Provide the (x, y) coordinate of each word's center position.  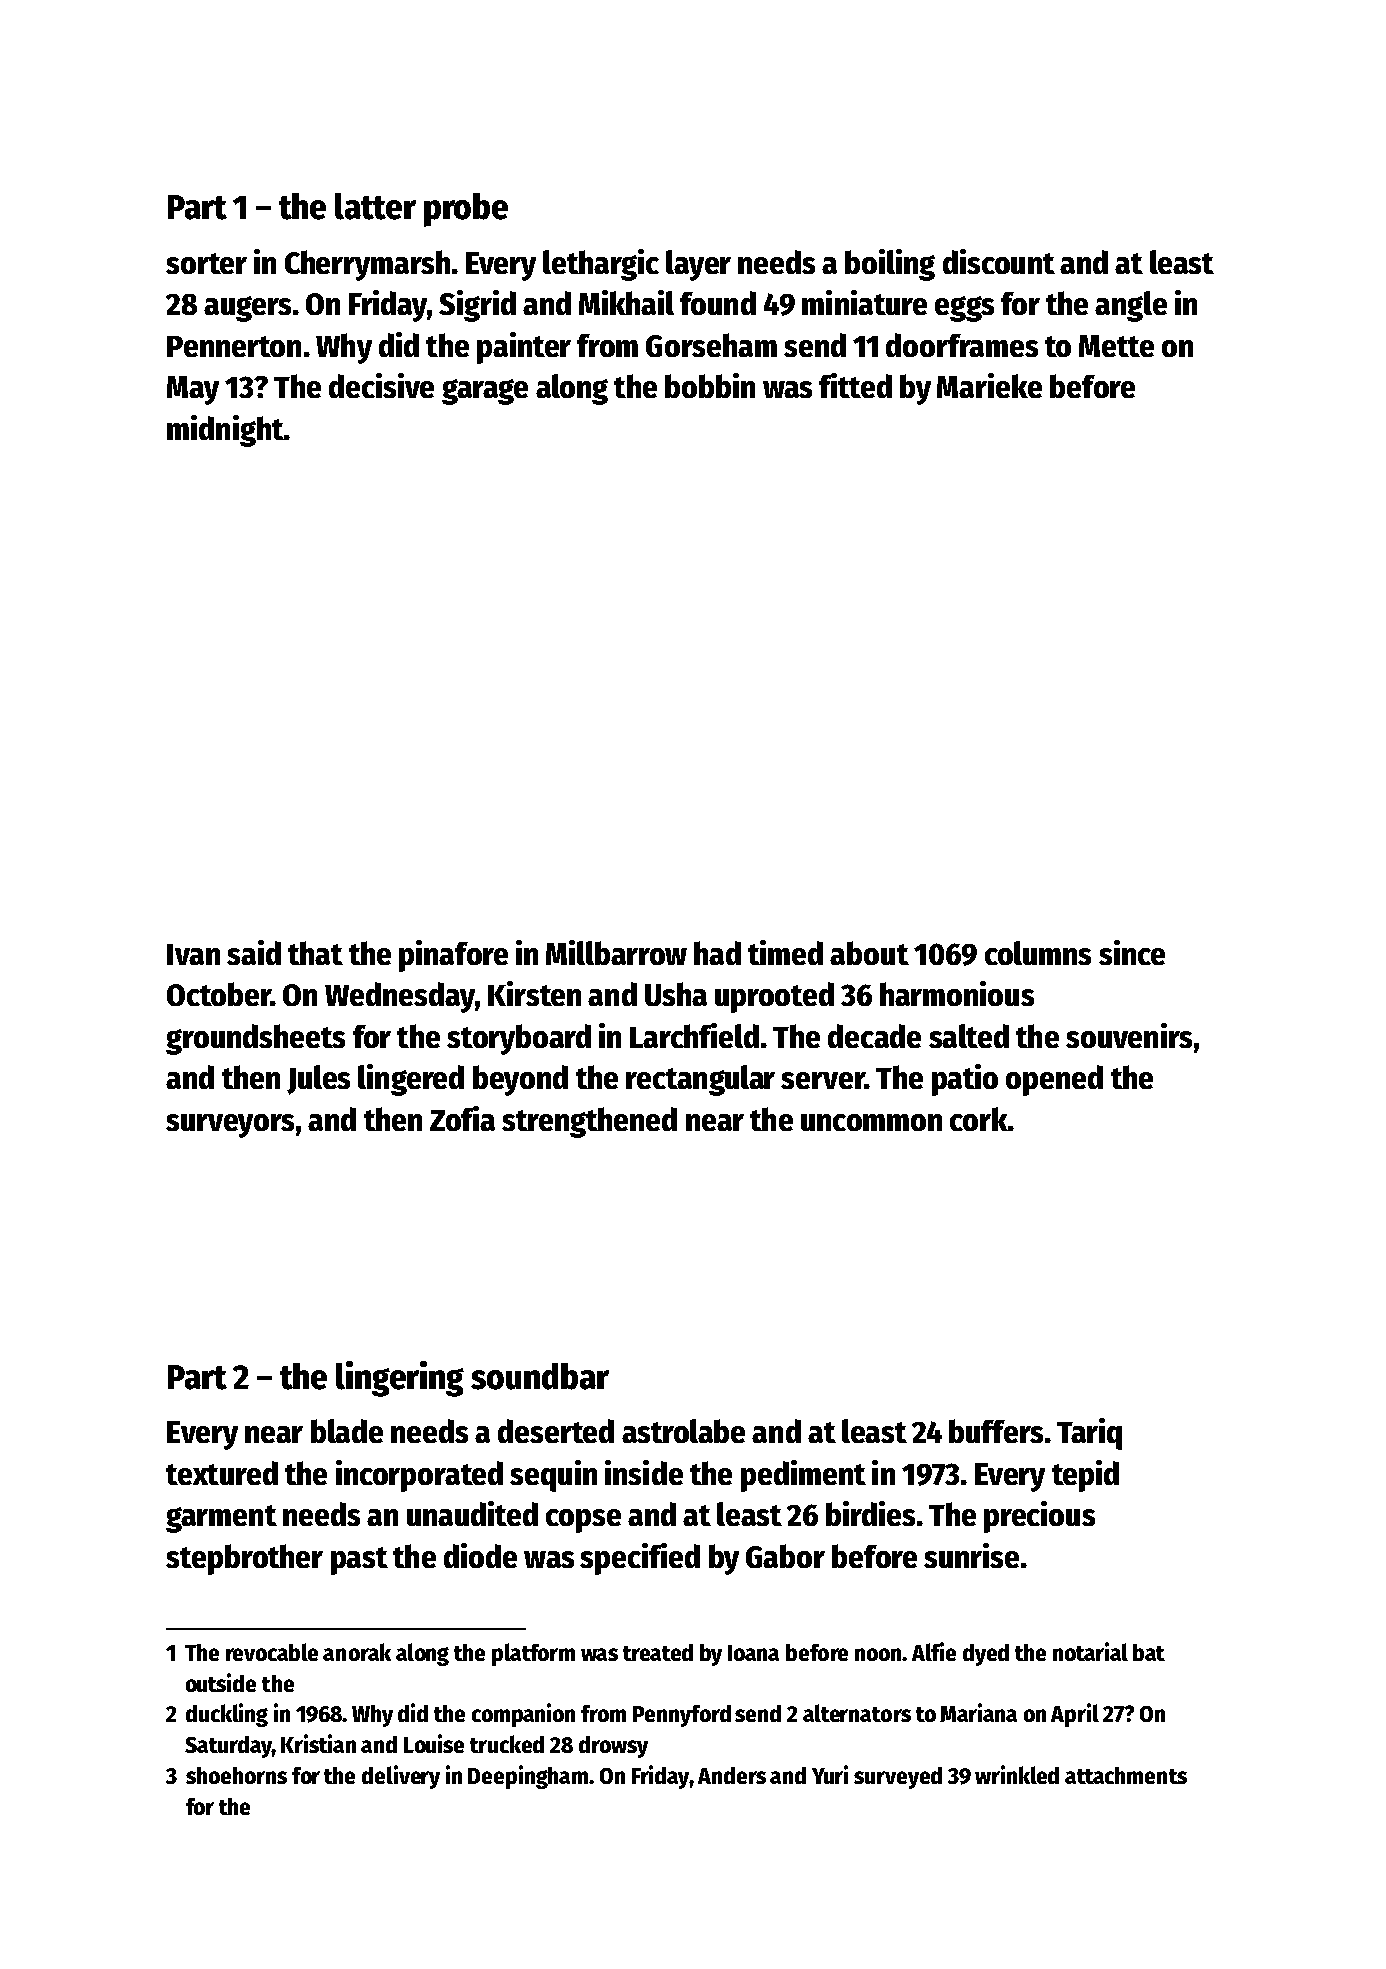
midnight (225, 431)
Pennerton (234, 346)
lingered (411, 1080)
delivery (401, 1777)
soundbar (540, 1376)
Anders (732, 1775)
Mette (1116, 346)
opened (1054, 1080)
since (1132, 952)
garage (485, 392)
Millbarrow (616, 952)
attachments (1126, 1775)
